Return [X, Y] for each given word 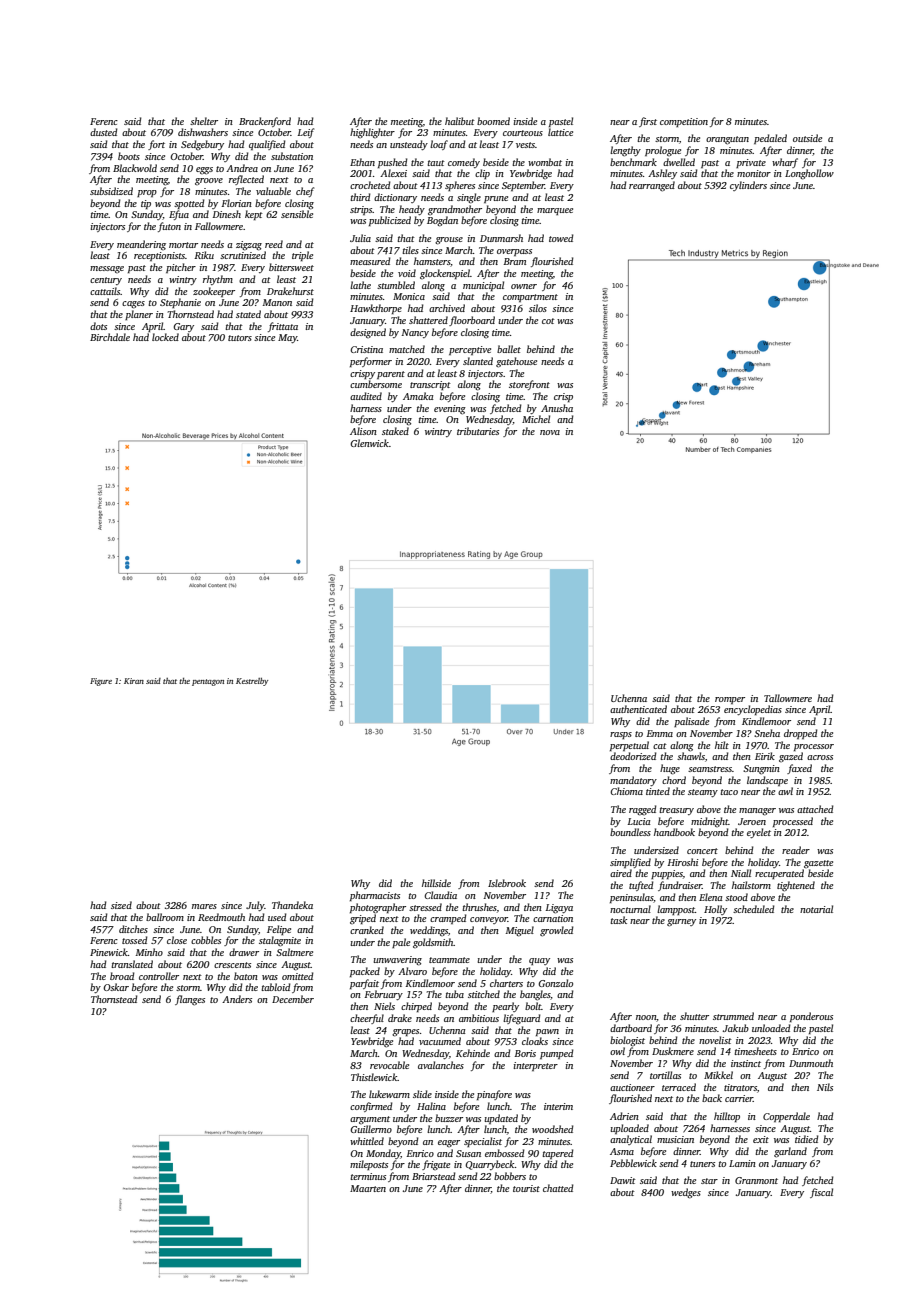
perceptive [470, 350]
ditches [133, 929]
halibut [460, 121]
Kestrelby [252, 682]
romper [730, 700]
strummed [733, 1016]
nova [550, 432]
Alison [363, 431]
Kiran [134, 681]
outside [807, 138]
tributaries [478, 431]
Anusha [557, 408]
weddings [429, 931]
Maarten [368, 1188]
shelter [204, 121]
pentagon [208, 682]
